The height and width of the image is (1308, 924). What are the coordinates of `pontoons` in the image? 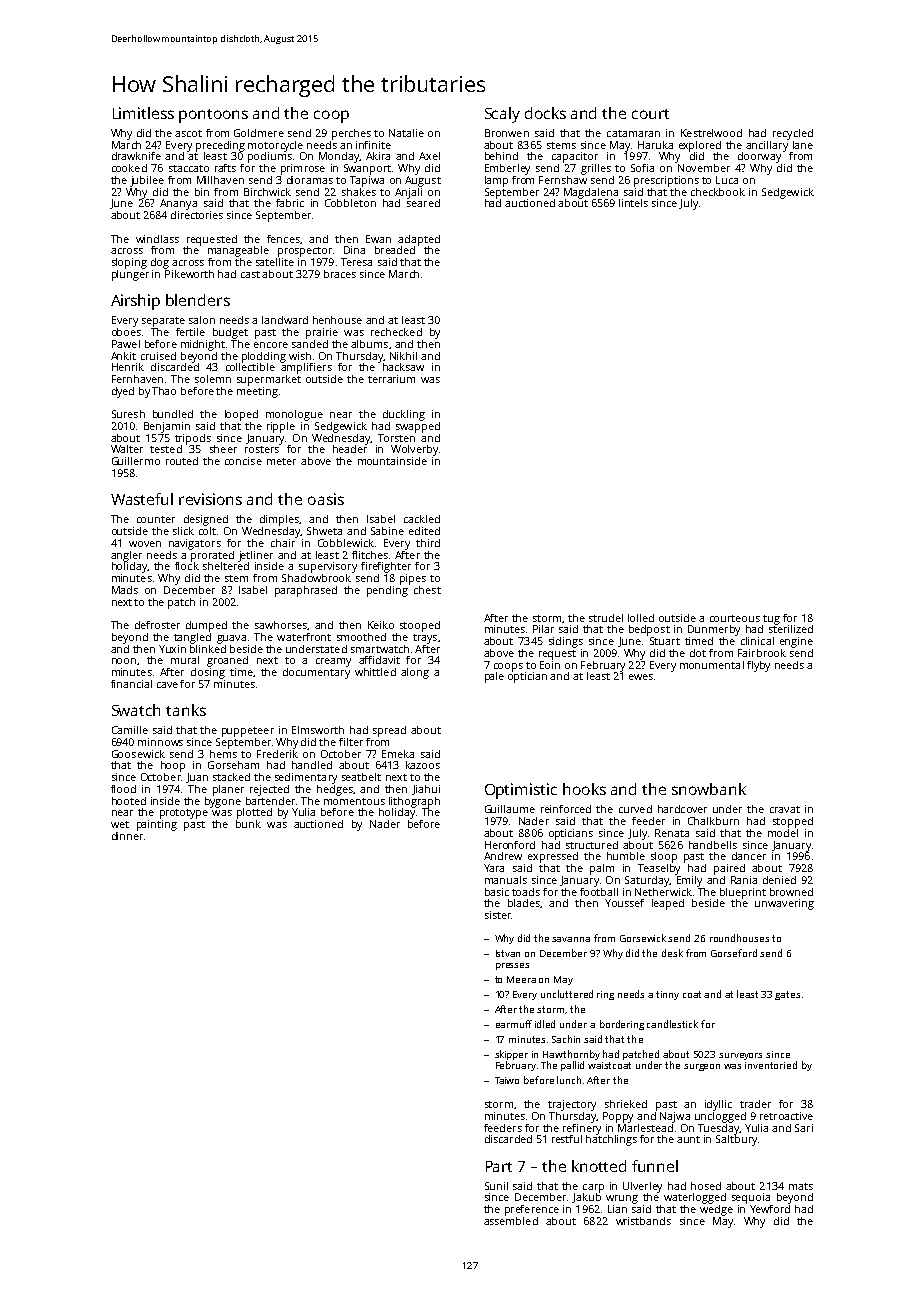 It's located at (213, 116).
